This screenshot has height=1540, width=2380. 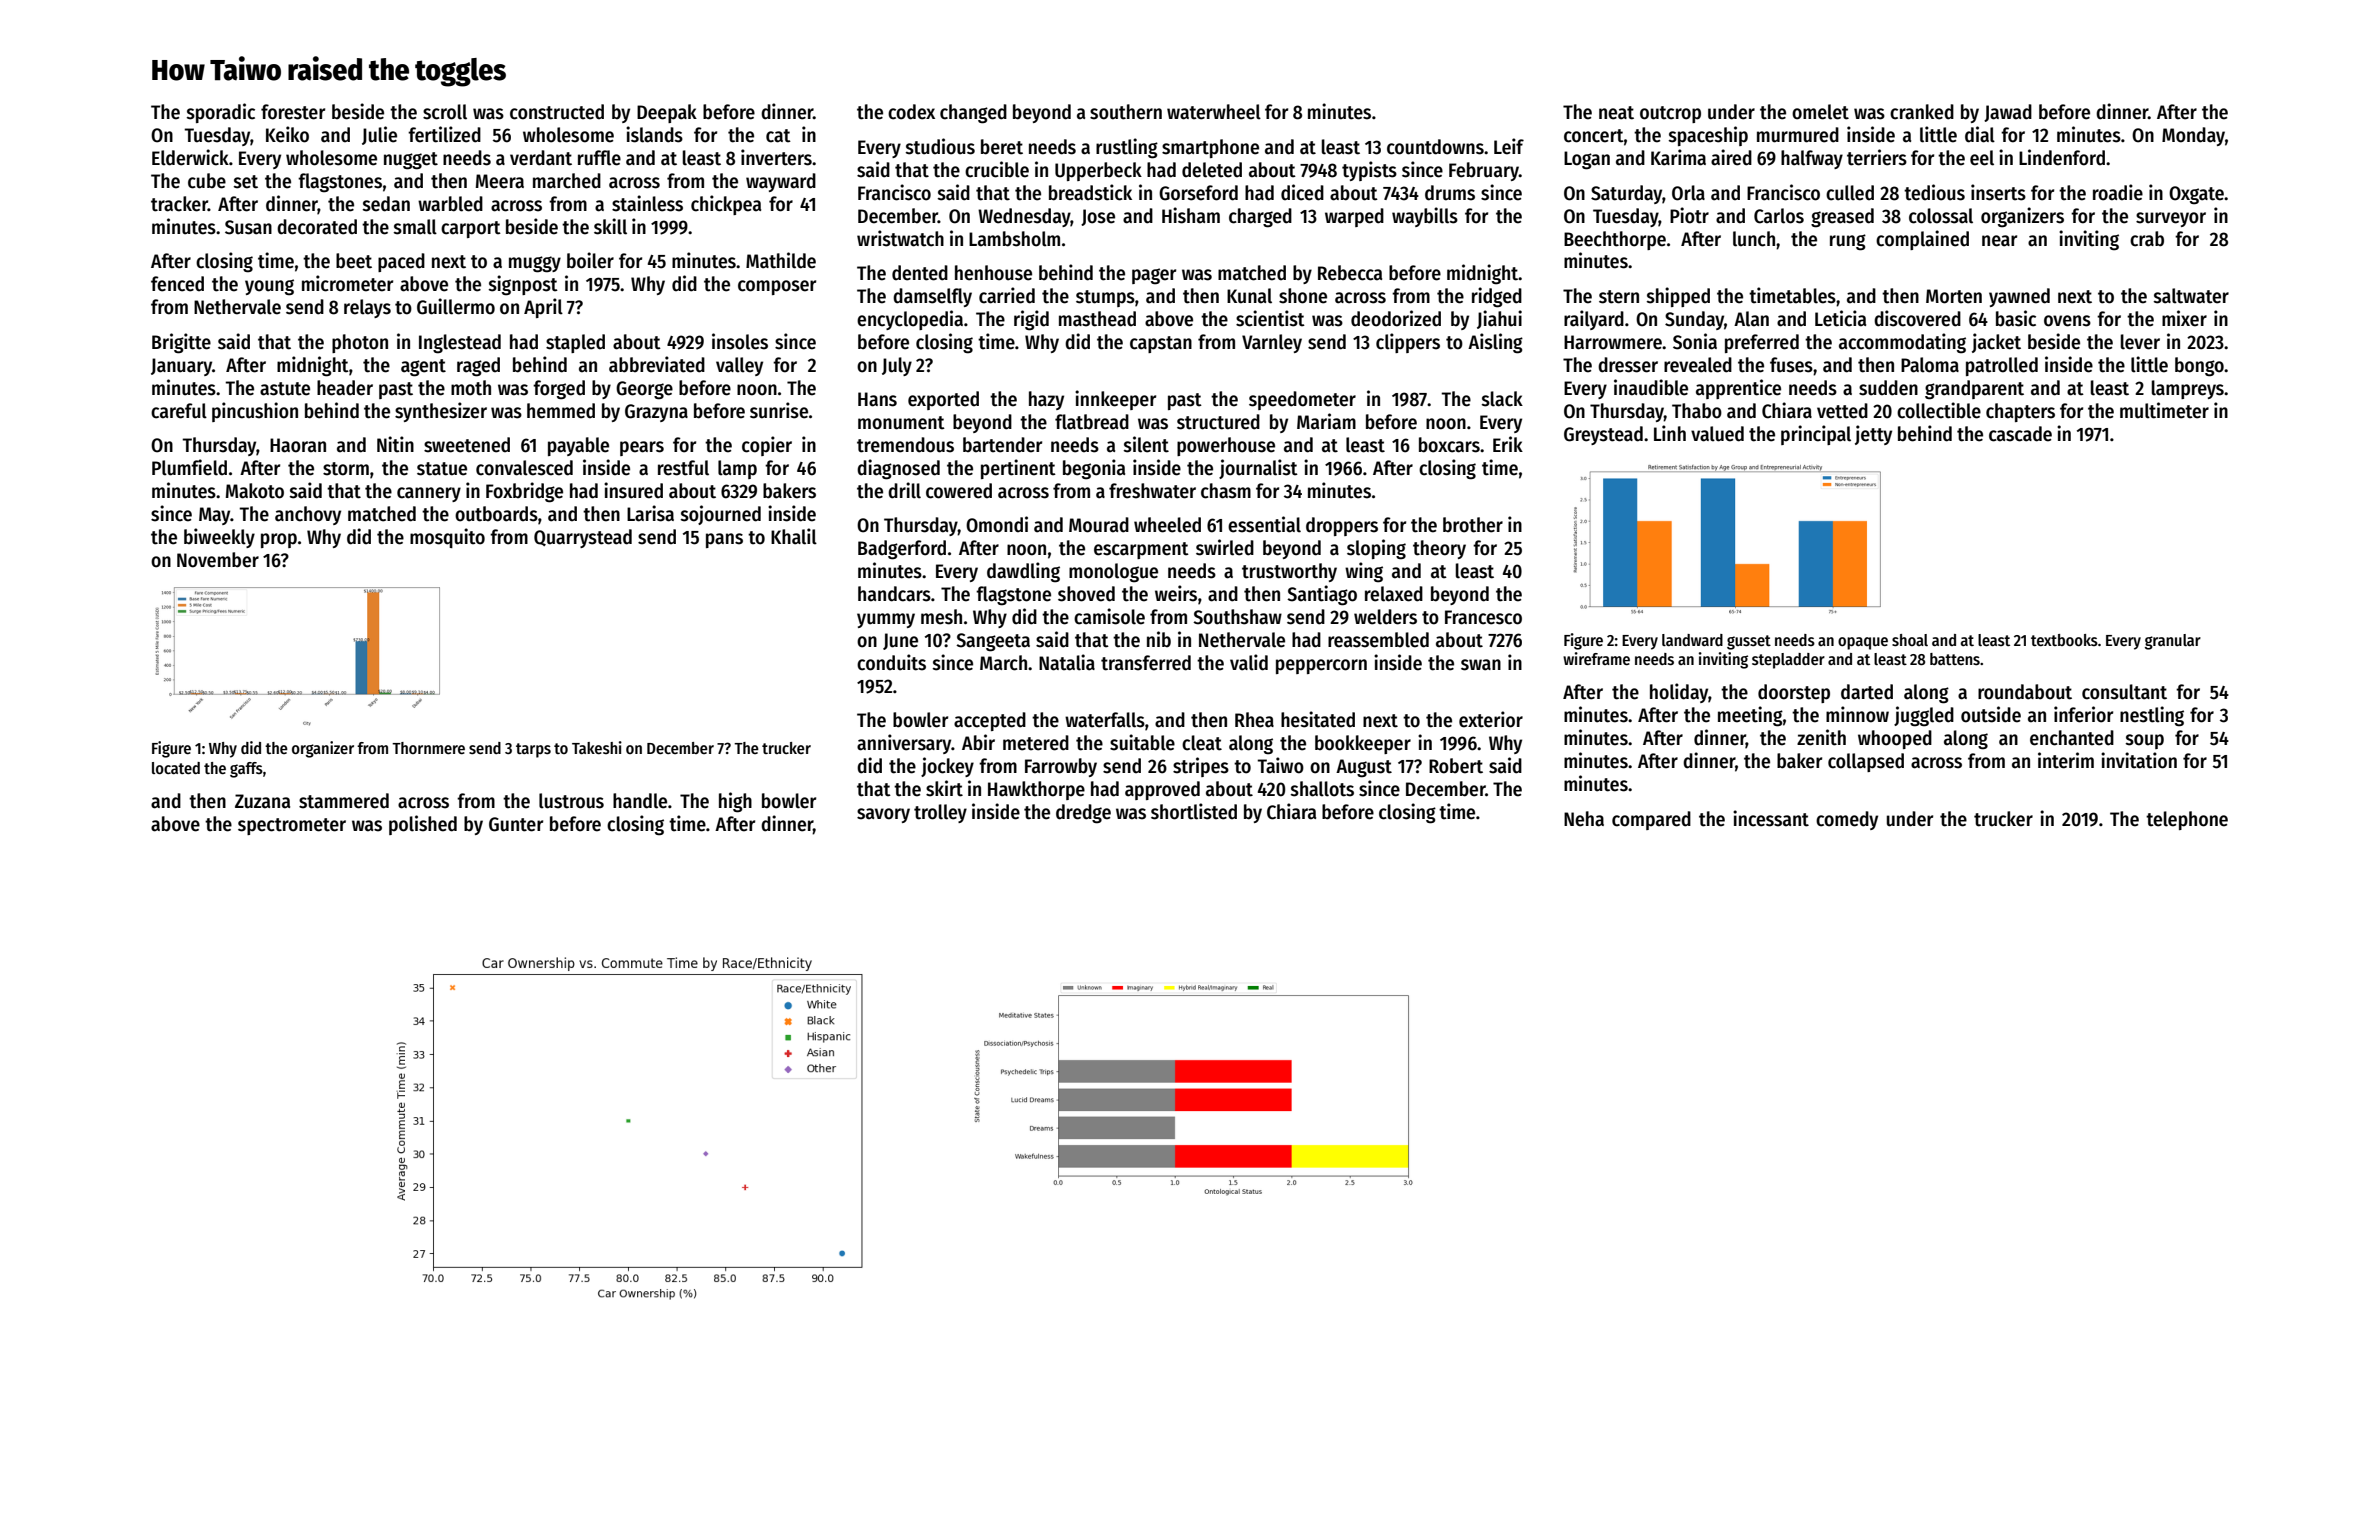 I want to click on outcrop, so click(x=1670, y=114).
